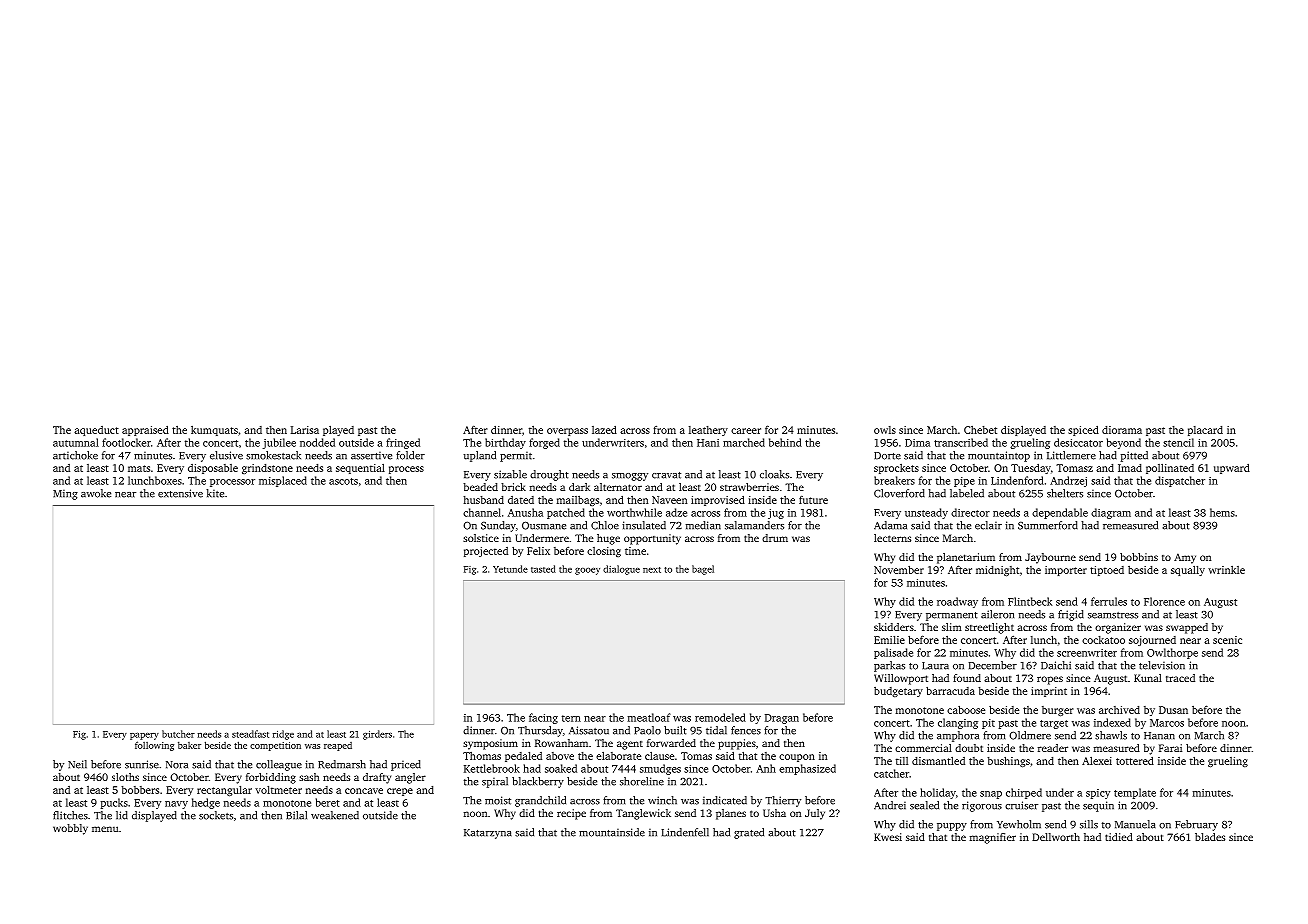 This screenshot has width=1308, height=924. What do you see at coordinates (898, 692) in the screenshot?
I see `budgetary` at bounding box center [898, 692].
